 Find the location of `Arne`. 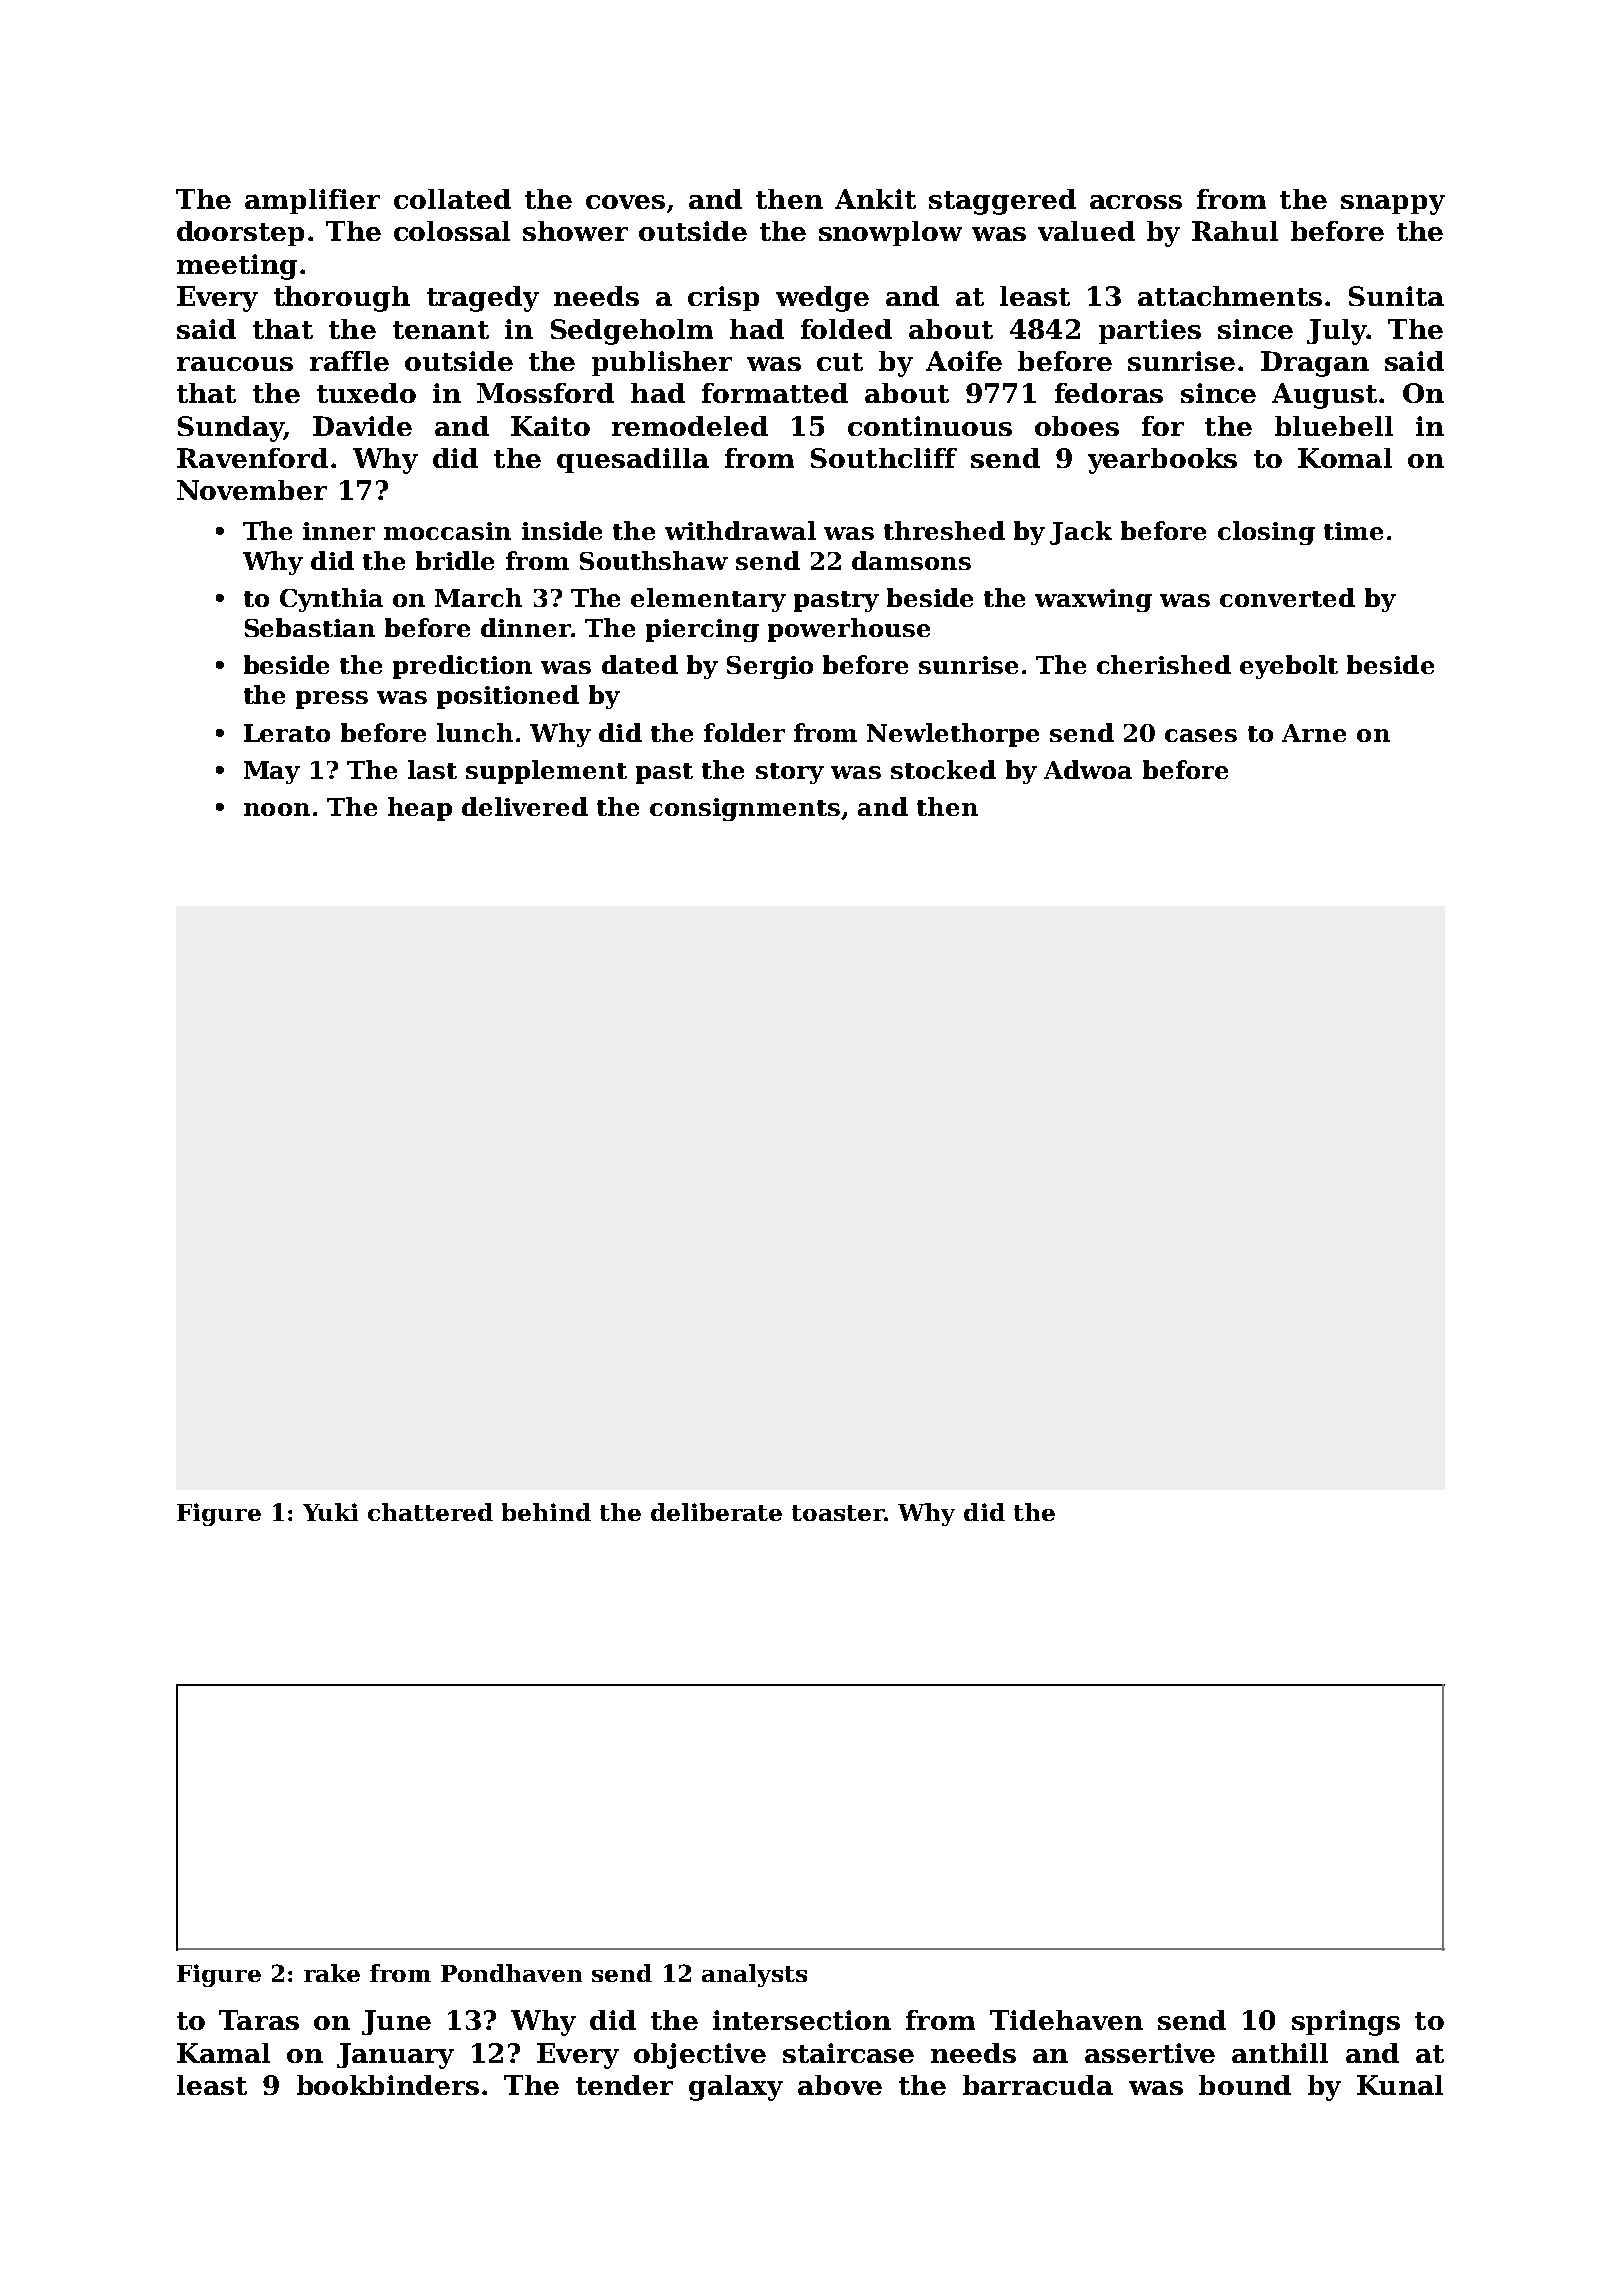

Arne is located at coordinates (1314, 733).
